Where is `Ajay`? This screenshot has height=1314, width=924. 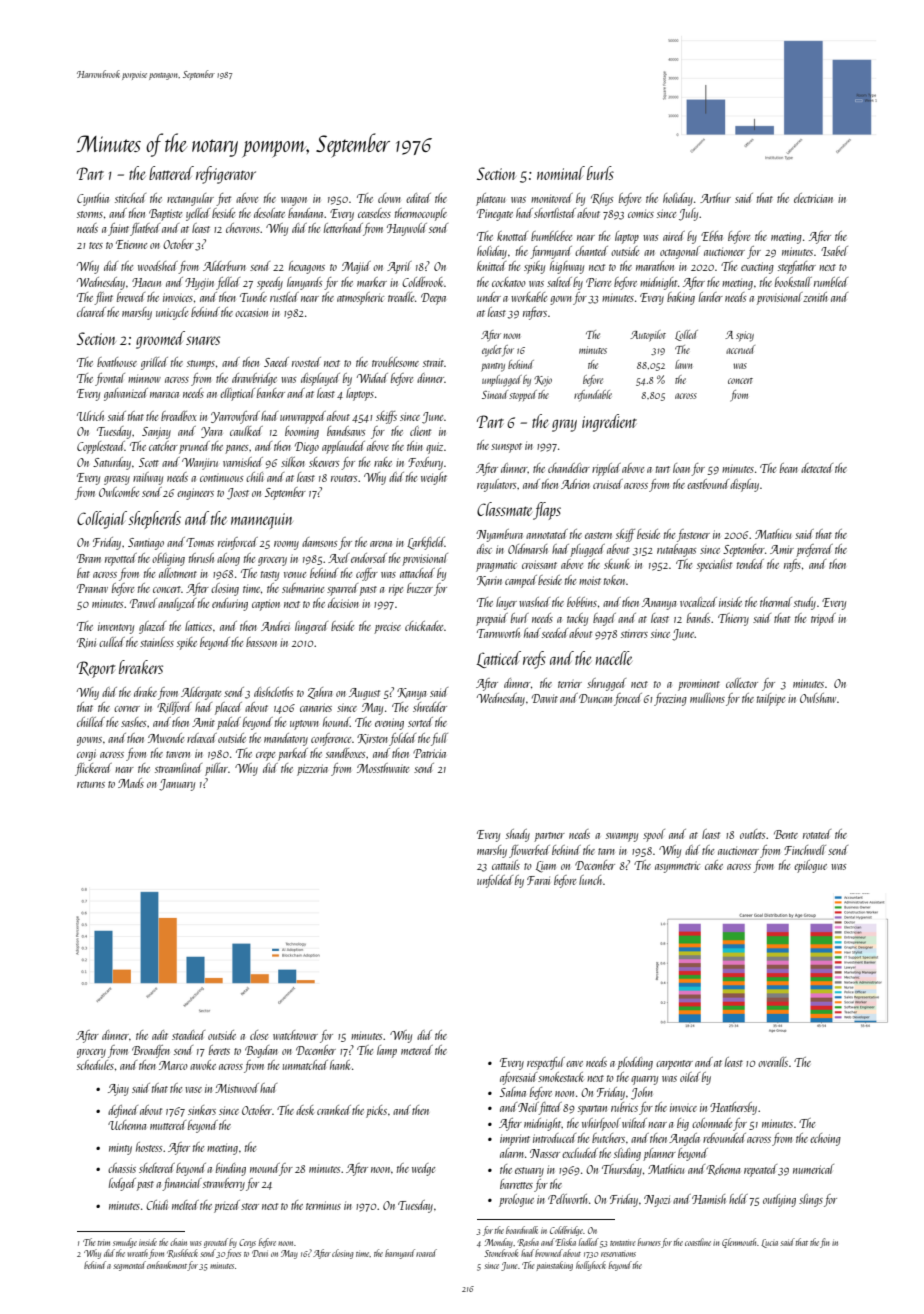
Ajay is located at coordinates (118, 1090).
